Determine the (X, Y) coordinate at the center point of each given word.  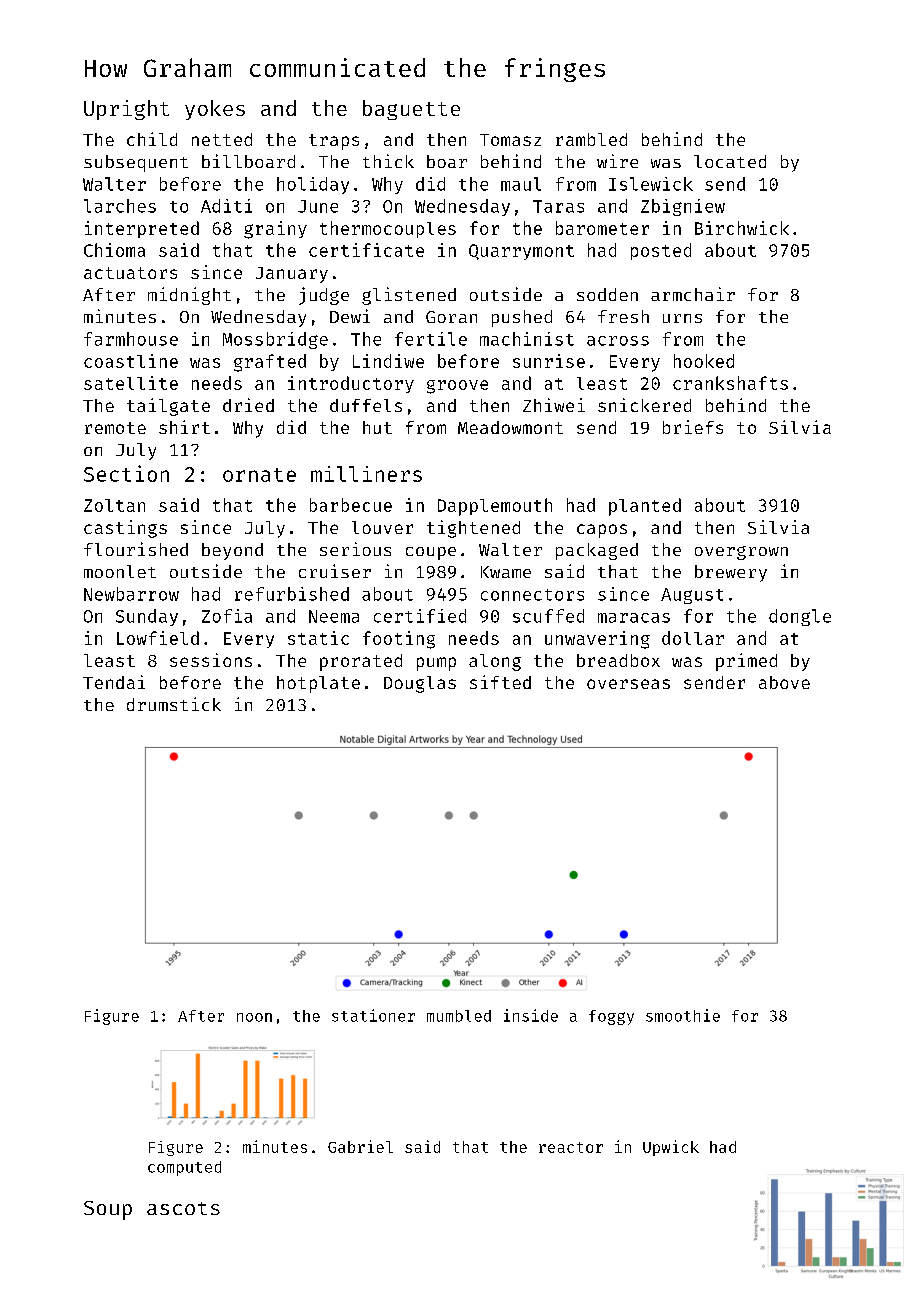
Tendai (114, 682)
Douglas (420, 684)
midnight (189, 296)
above (784, 682)
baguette (411, 110)
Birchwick (742, 228)
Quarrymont (521, 252)
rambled (591, 139)
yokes (215, 110)
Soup (108, 1210)
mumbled (459, 1016)
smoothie (683, 1015)
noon (254, 1017)
